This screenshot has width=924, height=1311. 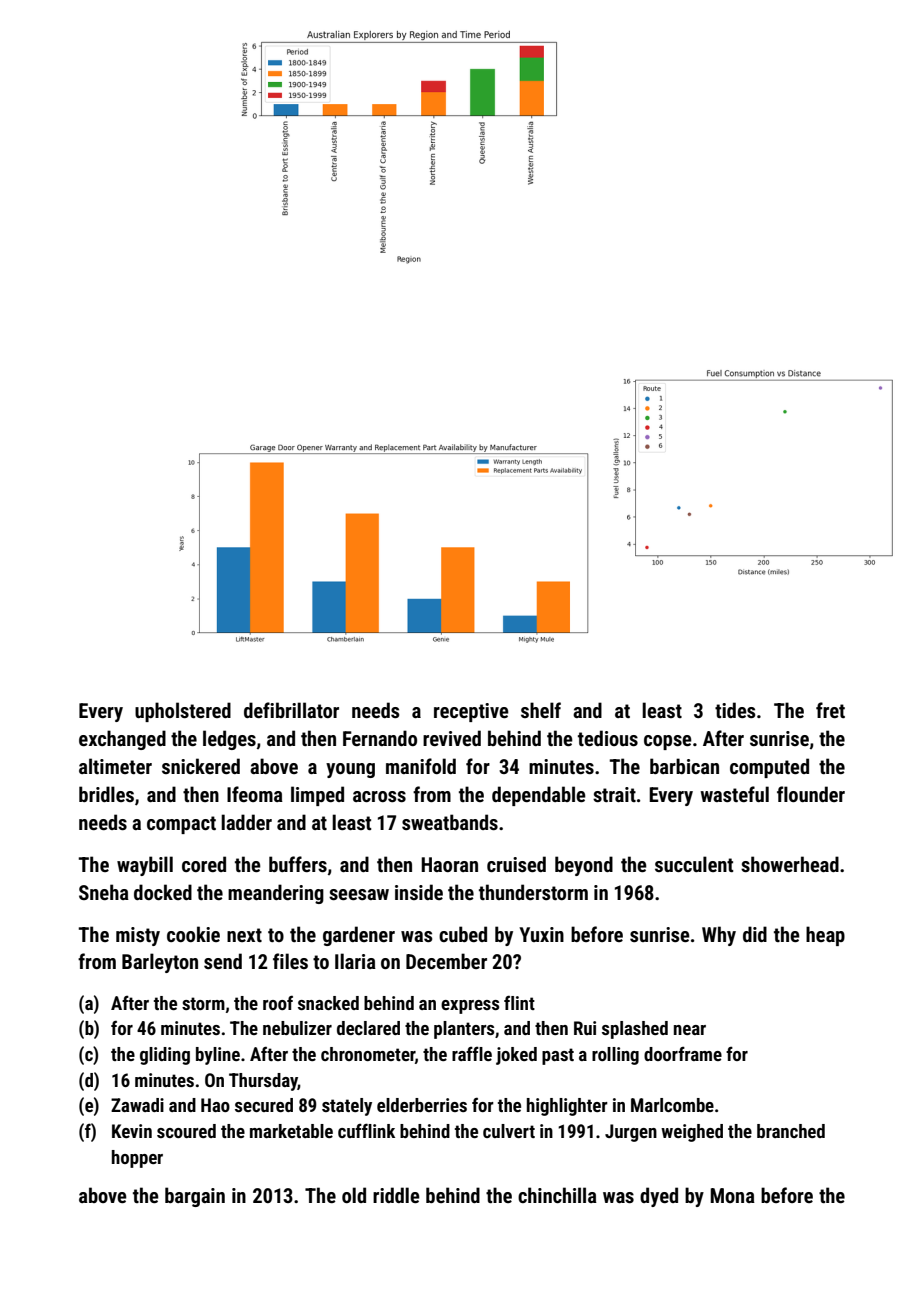 I want to click on gliding, so click(x=165, y=1056).
